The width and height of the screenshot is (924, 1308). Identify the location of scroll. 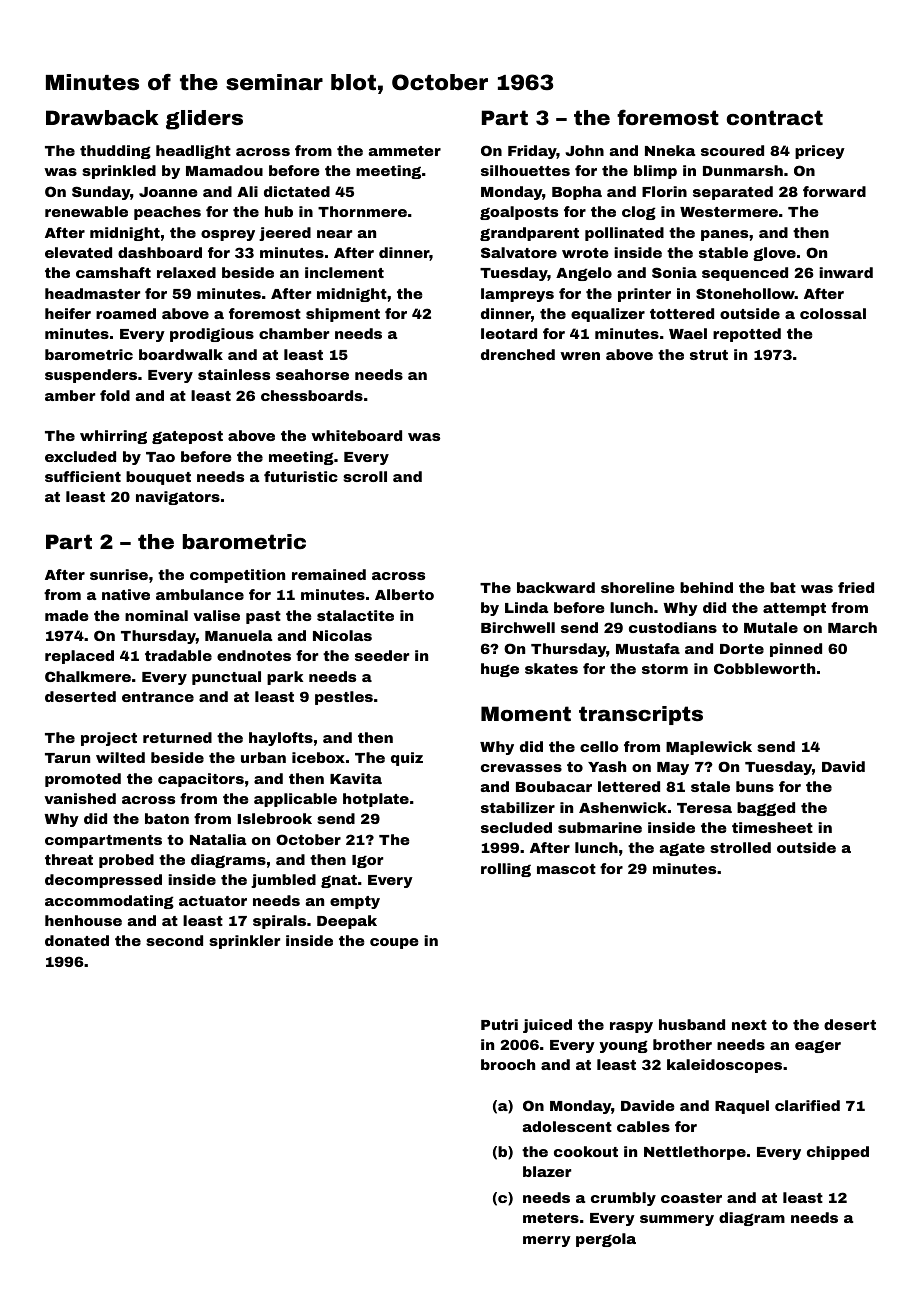
(365, 476).
